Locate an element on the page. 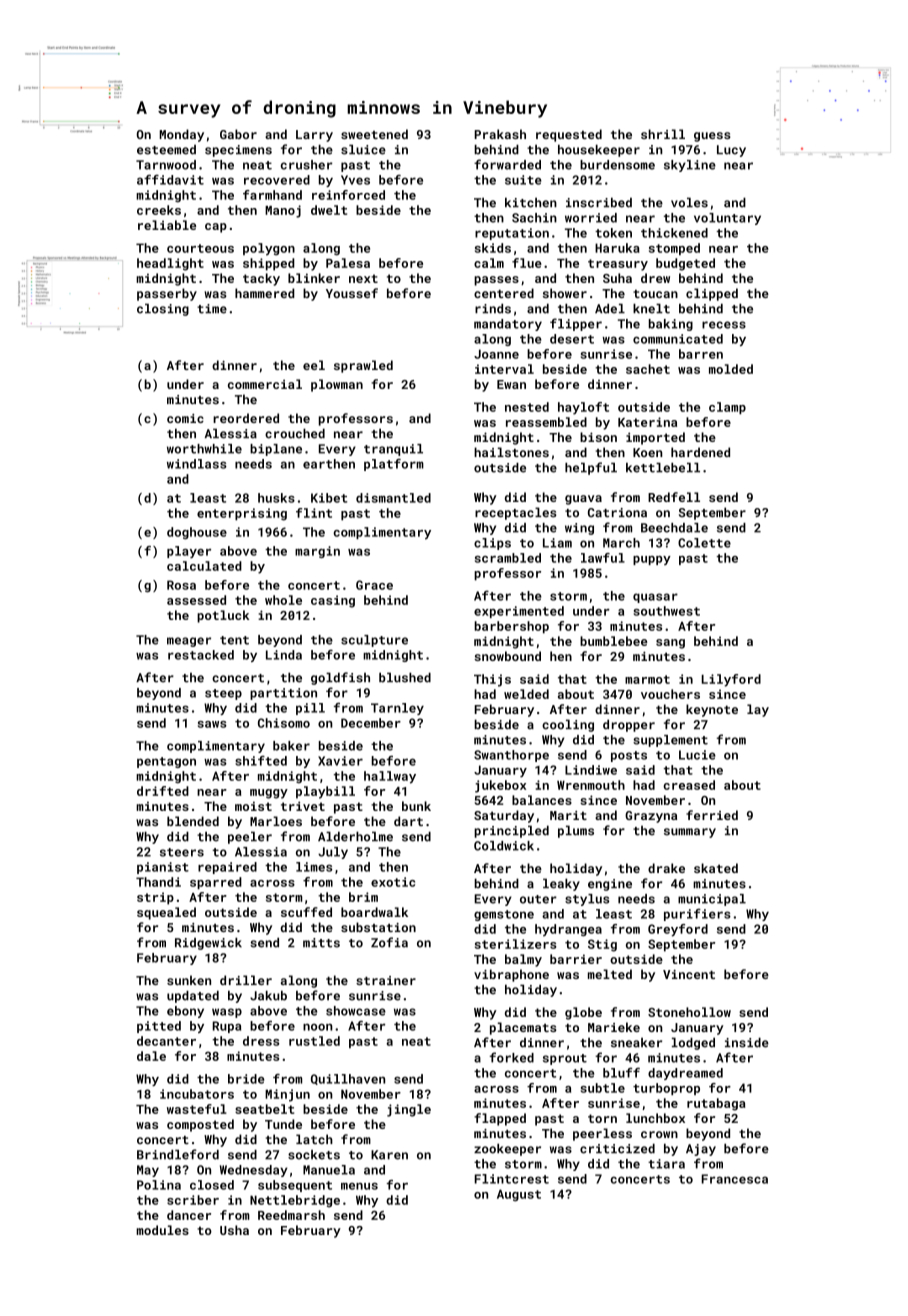 The image size is (908, 1316). clips is located at coordinates (492, 544).
